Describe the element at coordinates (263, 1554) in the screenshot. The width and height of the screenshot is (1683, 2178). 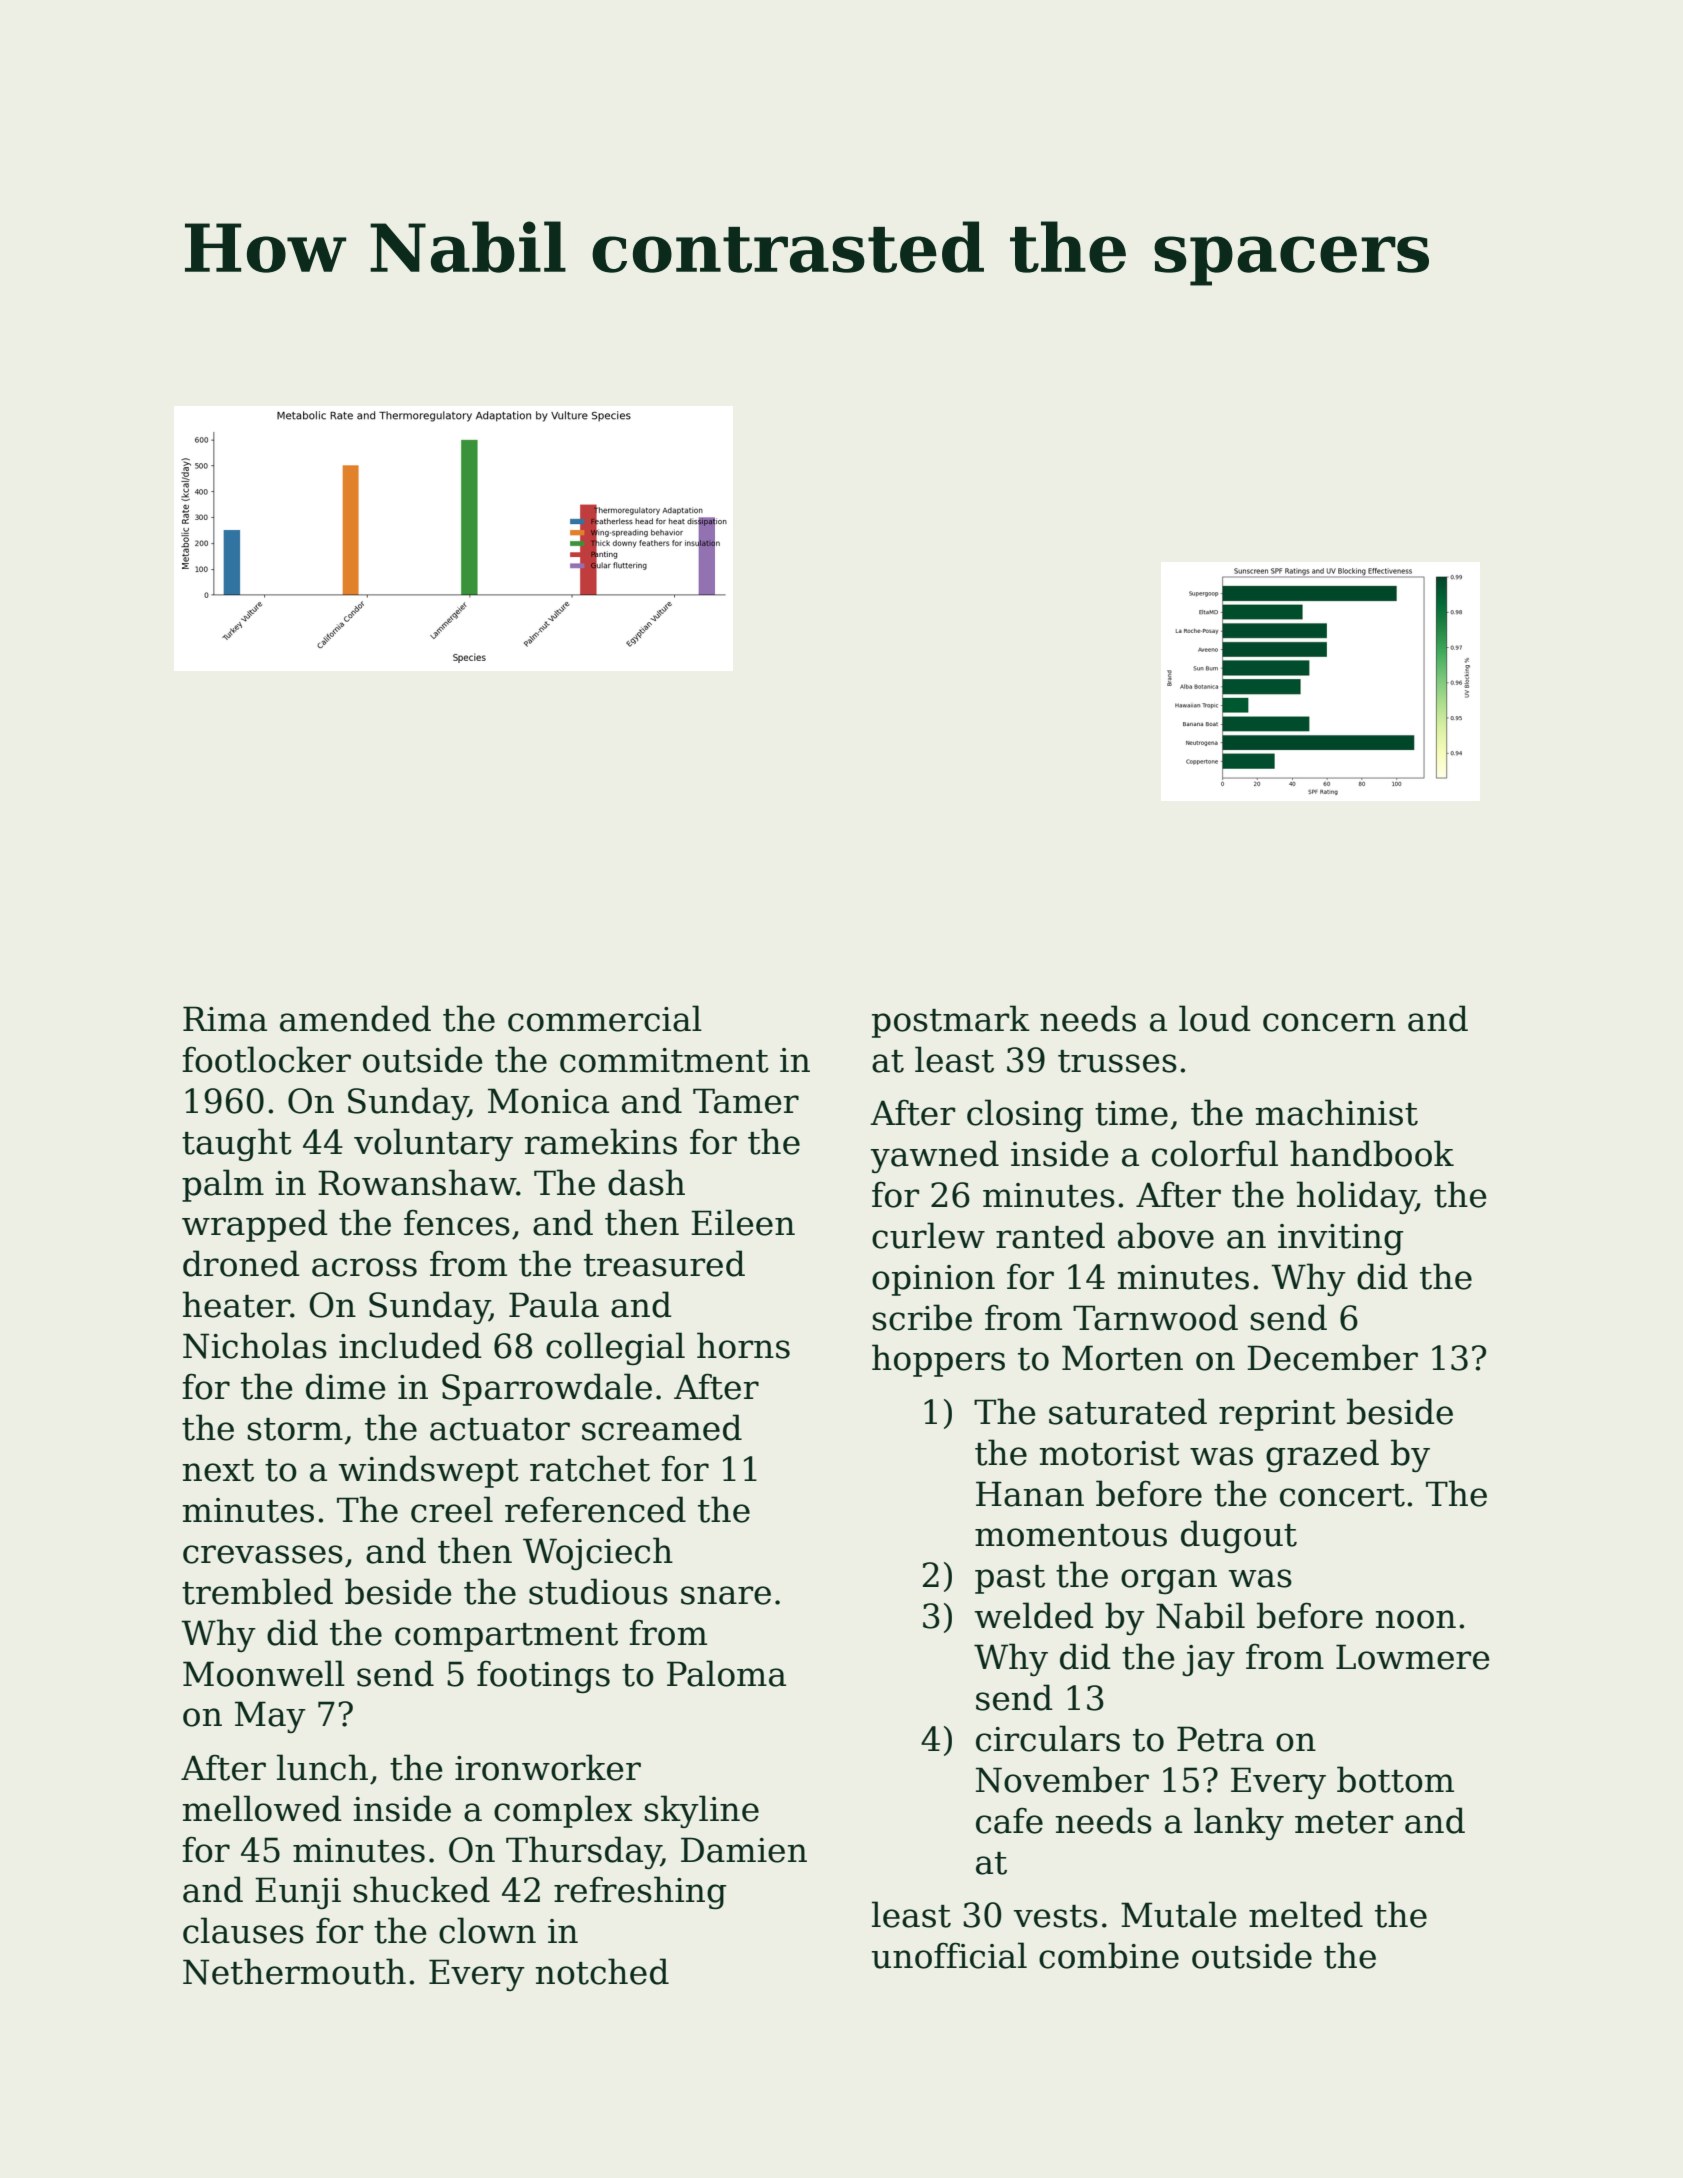
I see `crevasses` at that location.
